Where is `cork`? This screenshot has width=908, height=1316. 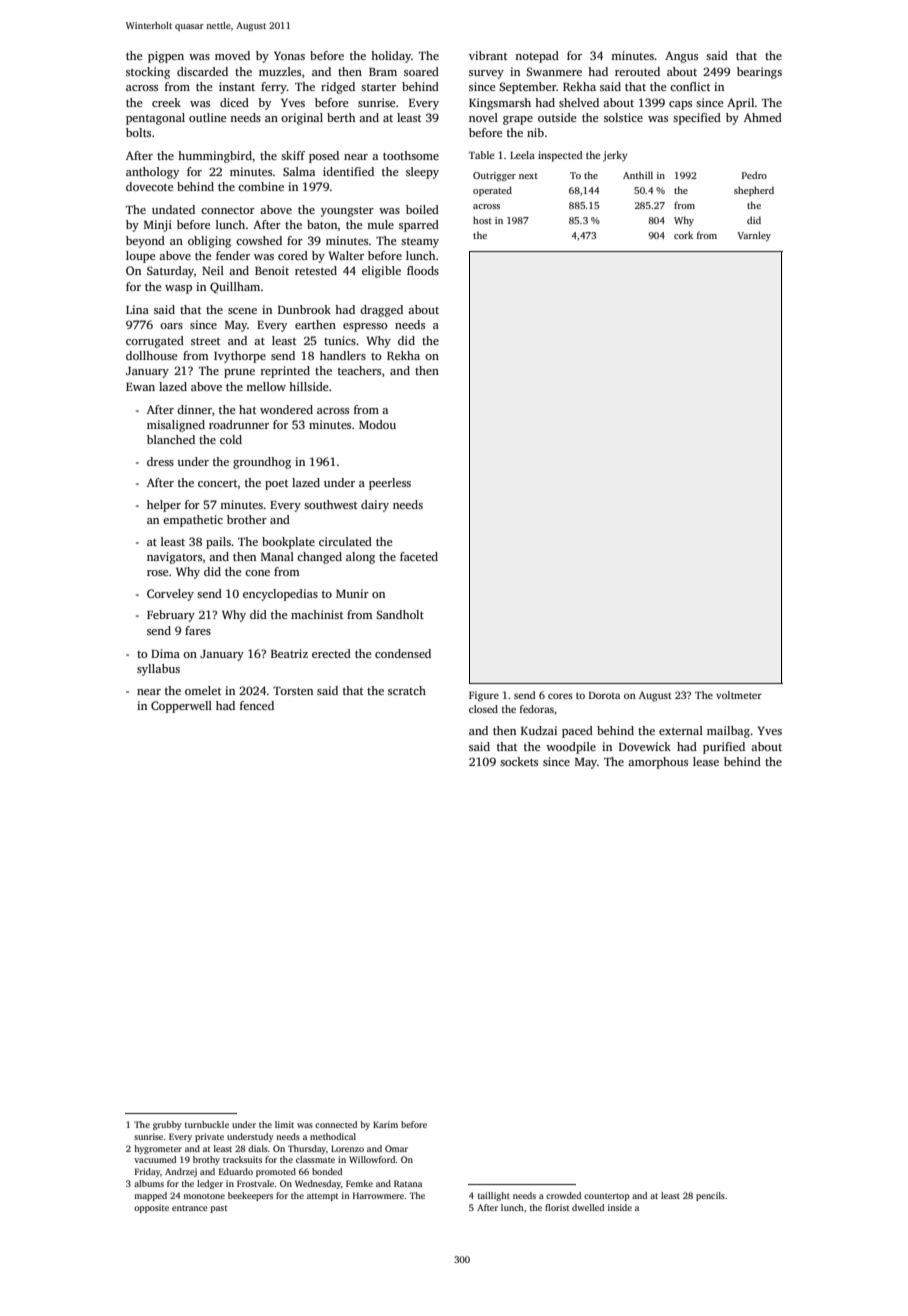
cork is located at coordinates (683, 235).
